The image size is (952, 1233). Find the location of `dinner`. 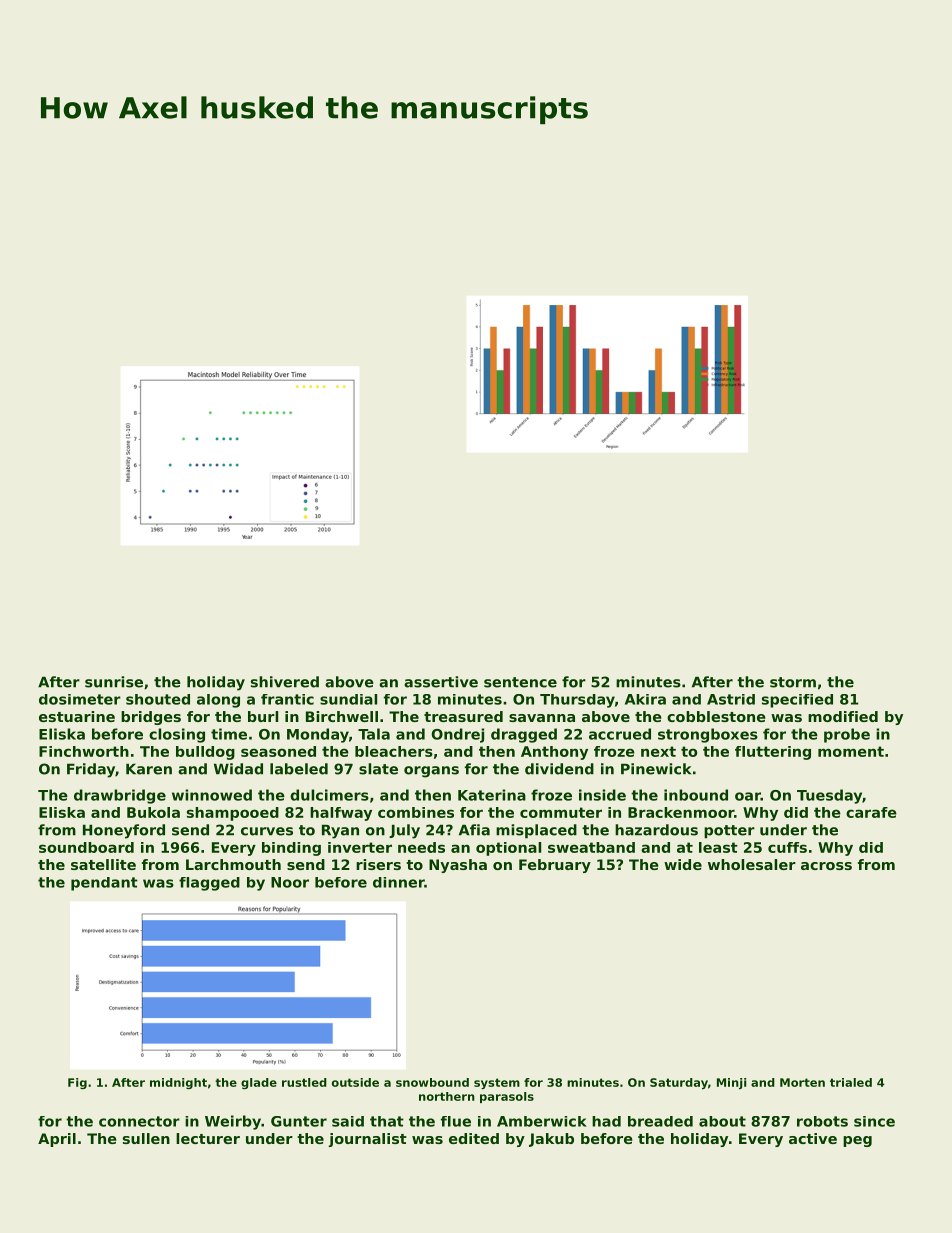

dinner is located at coordinates (398, 882).
